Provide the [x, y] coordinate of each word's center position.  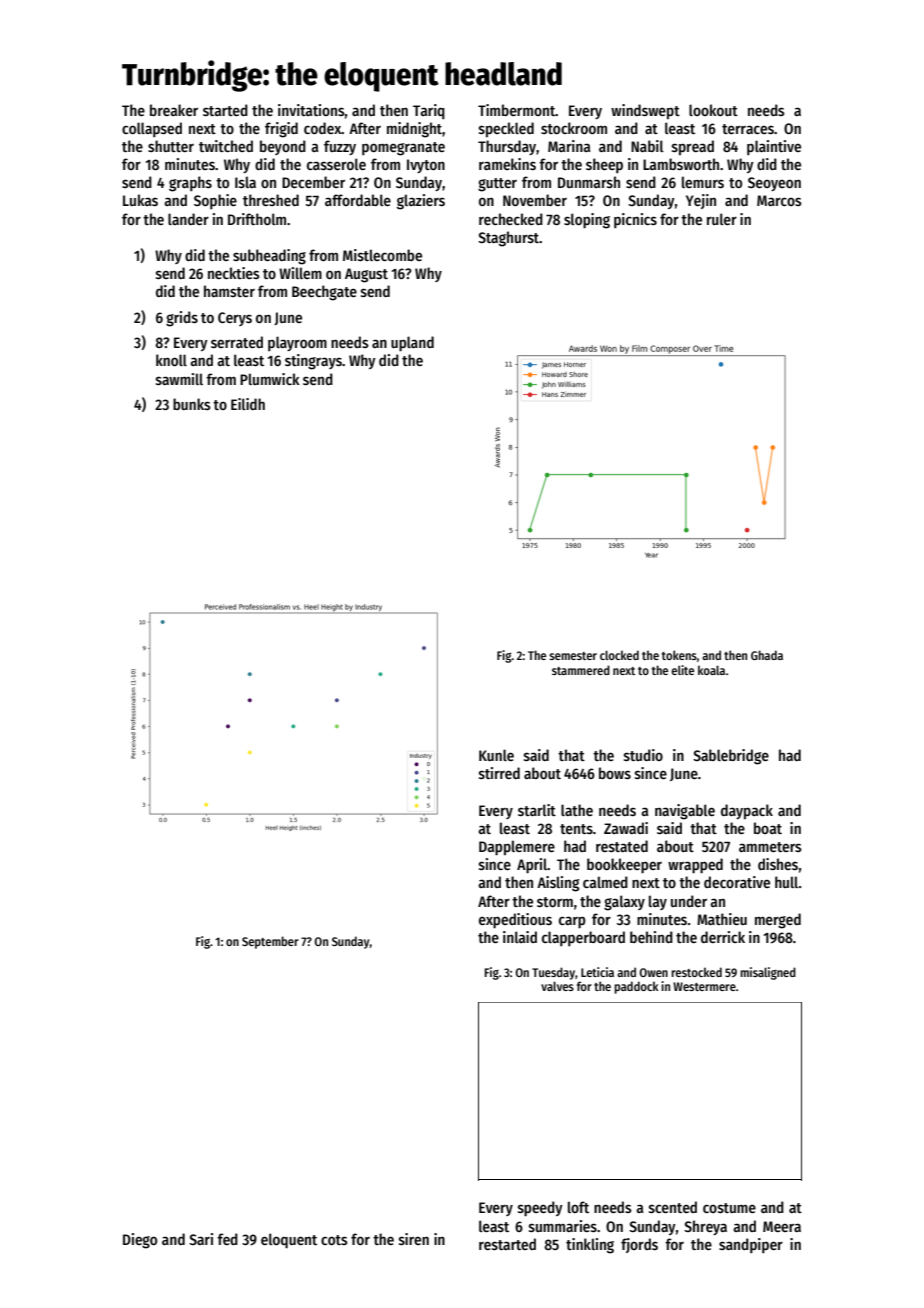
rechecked [511, 219]
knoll [171, 360]
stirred [499, 773]
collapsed [152, 129]
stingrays [313, 362]
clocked [619, 655]
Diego [140, 1241]
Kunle [496, 755]
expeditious [515, 920]
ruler [722, 219]
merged [778, 921]
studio [643, 755]
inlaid [520, 937]
